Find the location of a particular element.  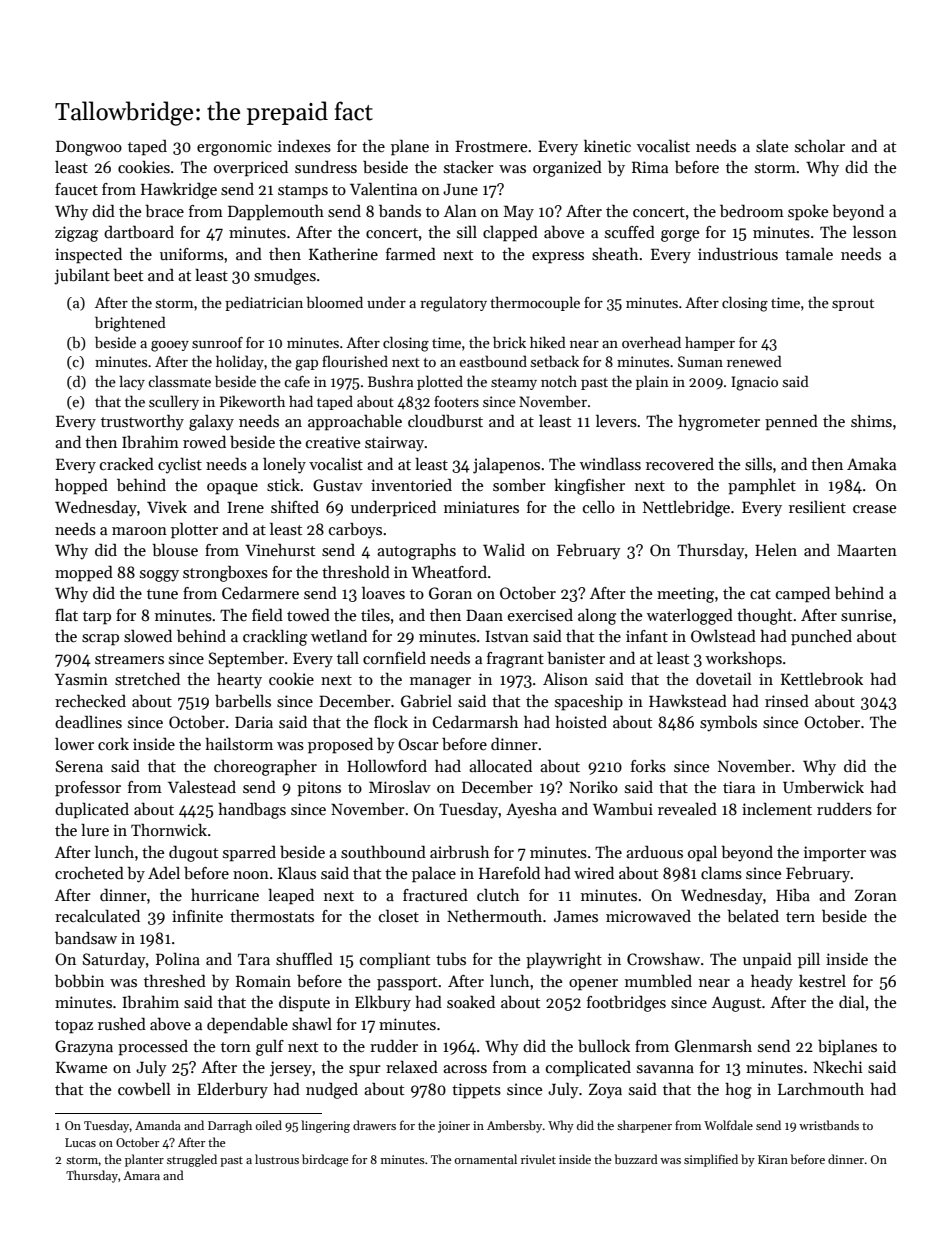

Valestead is located at coordinates (202, 787).
